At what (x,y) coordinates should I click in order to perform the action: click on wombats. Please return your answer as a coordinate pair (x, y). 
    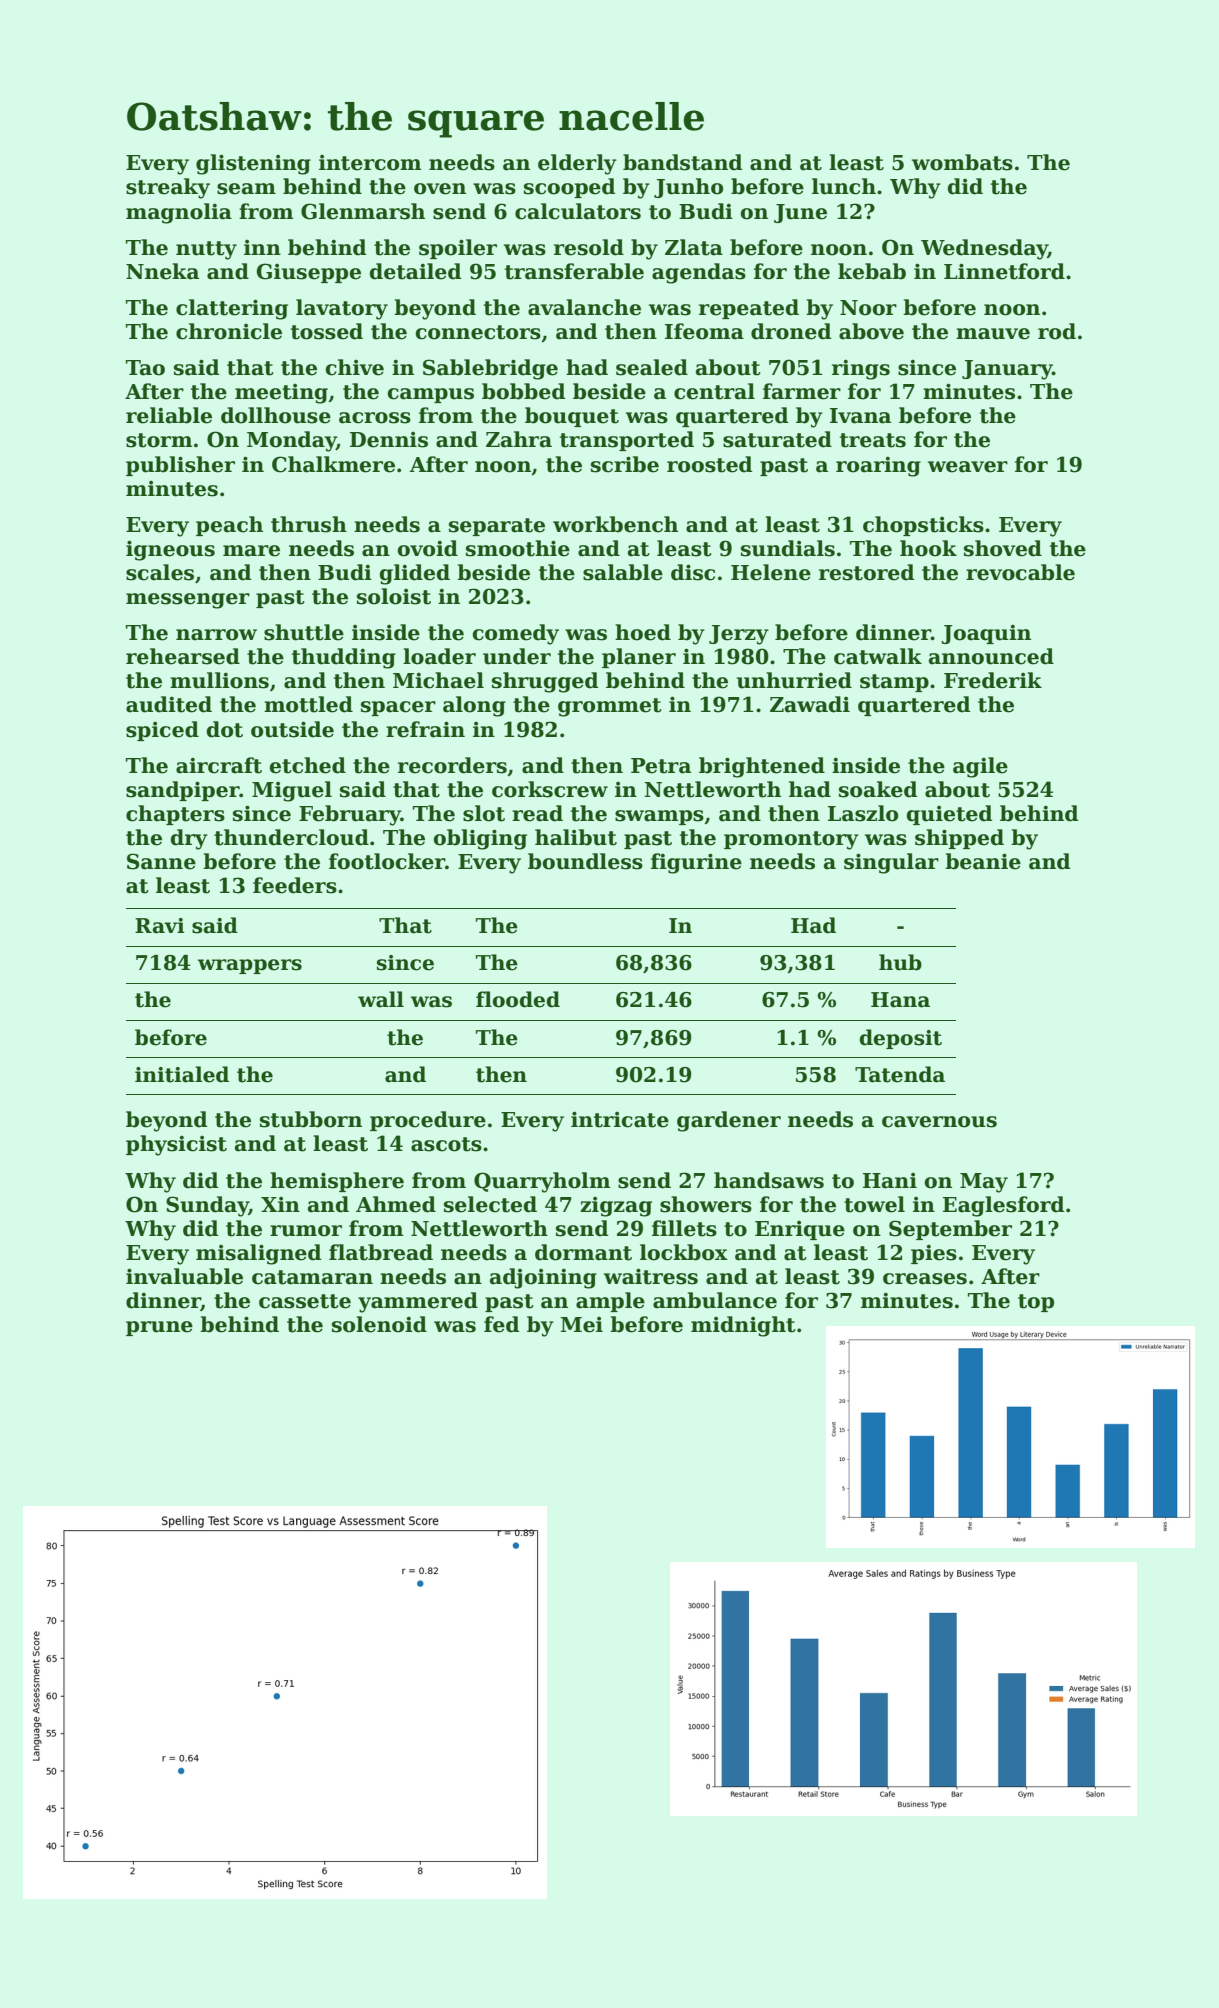
    Looking at the image, I should click on (962, 162).
